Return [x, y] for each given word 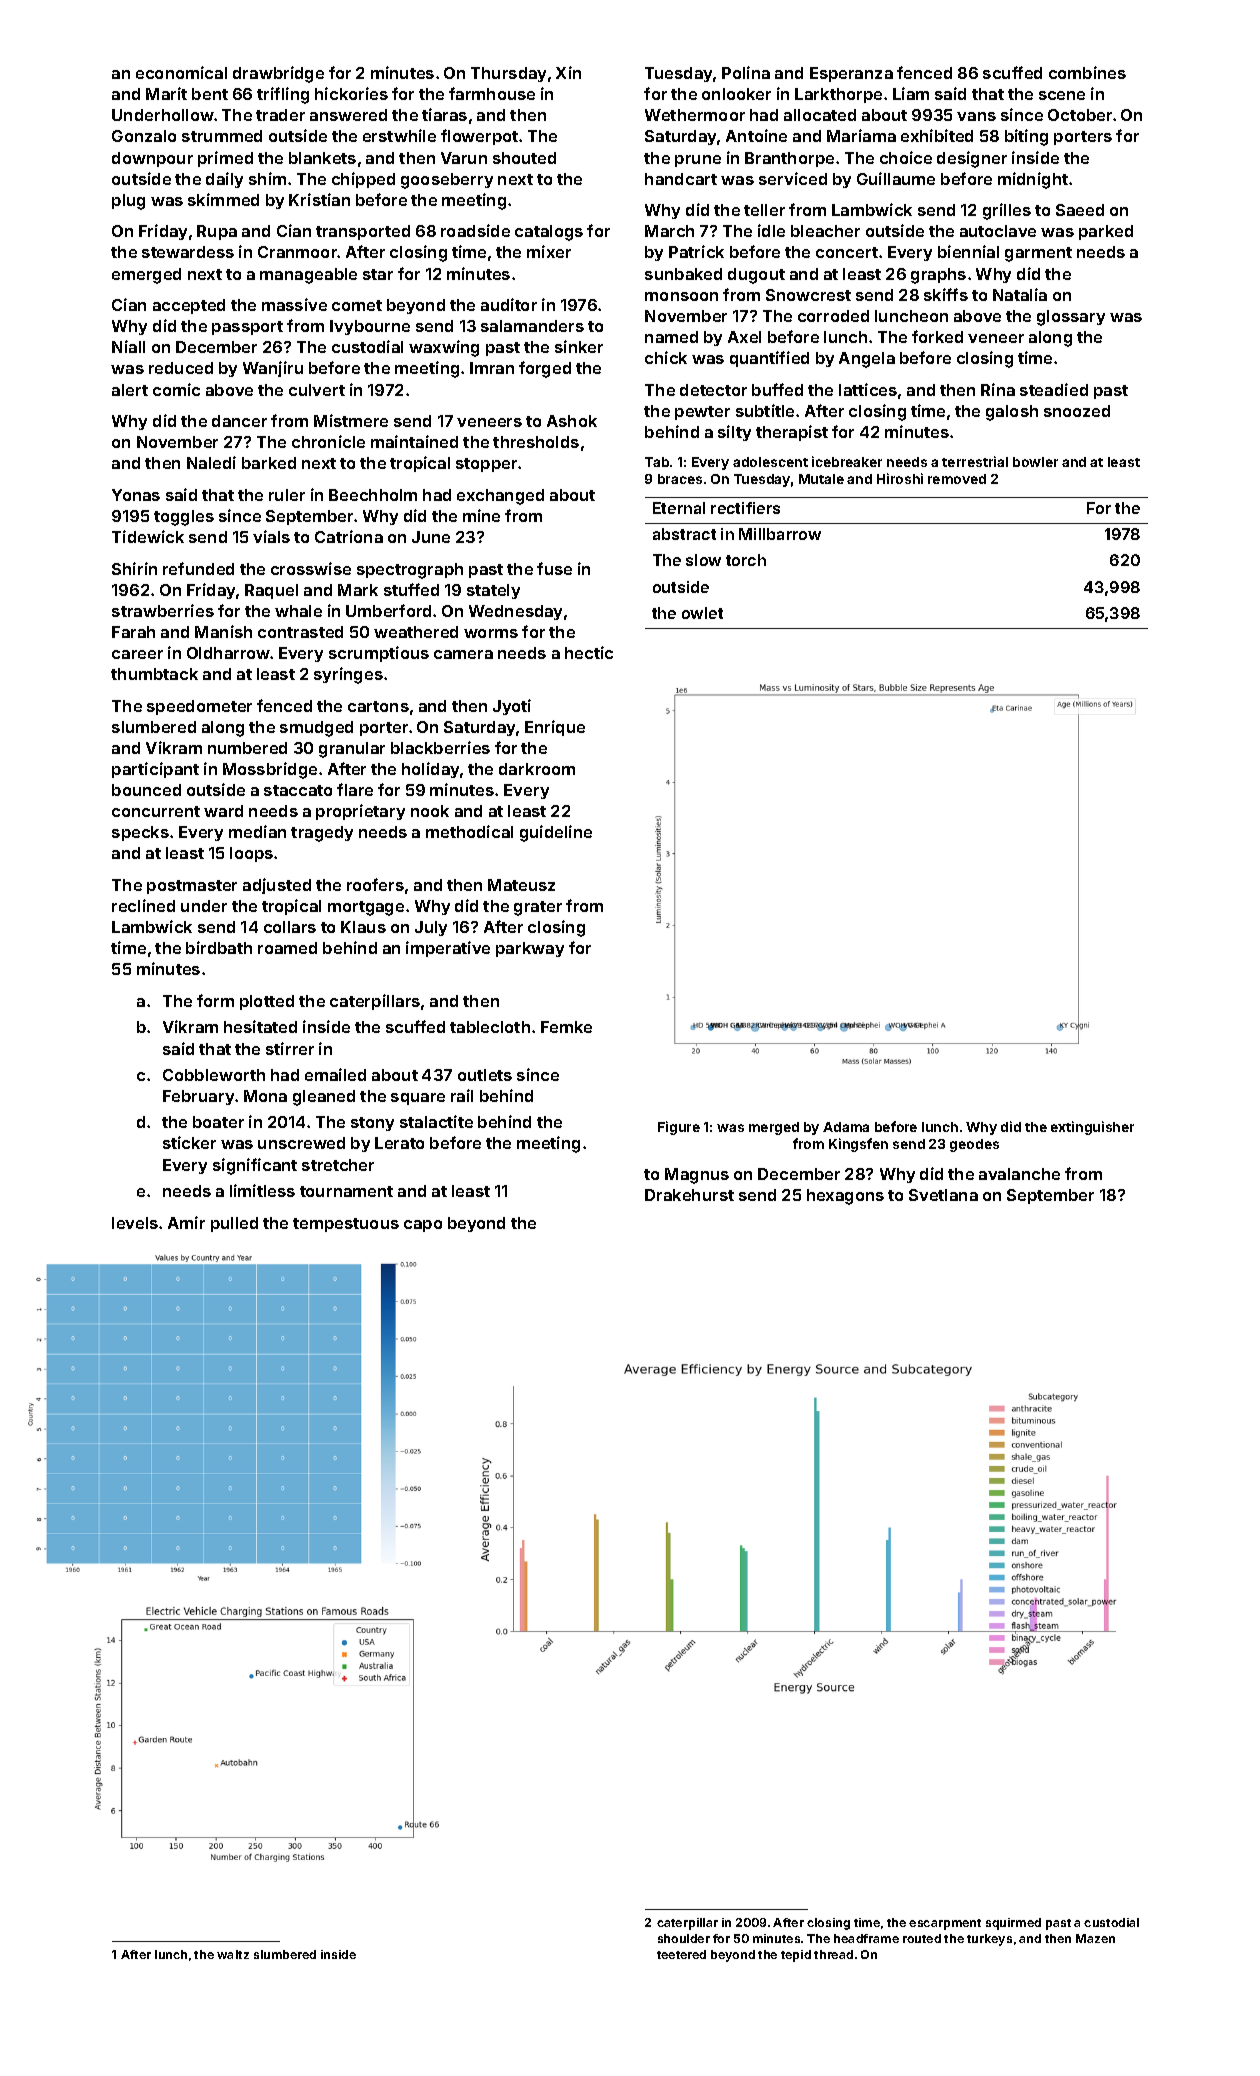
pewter [702, 413]
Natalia [1020, 294]
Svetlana [943, 1195]
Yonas [136, 495]
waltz [233, 1954]
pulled [234, 1224]
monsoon [681, 296]
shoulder [684, 1938]
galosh [1012, 413]
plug [128, 202]
